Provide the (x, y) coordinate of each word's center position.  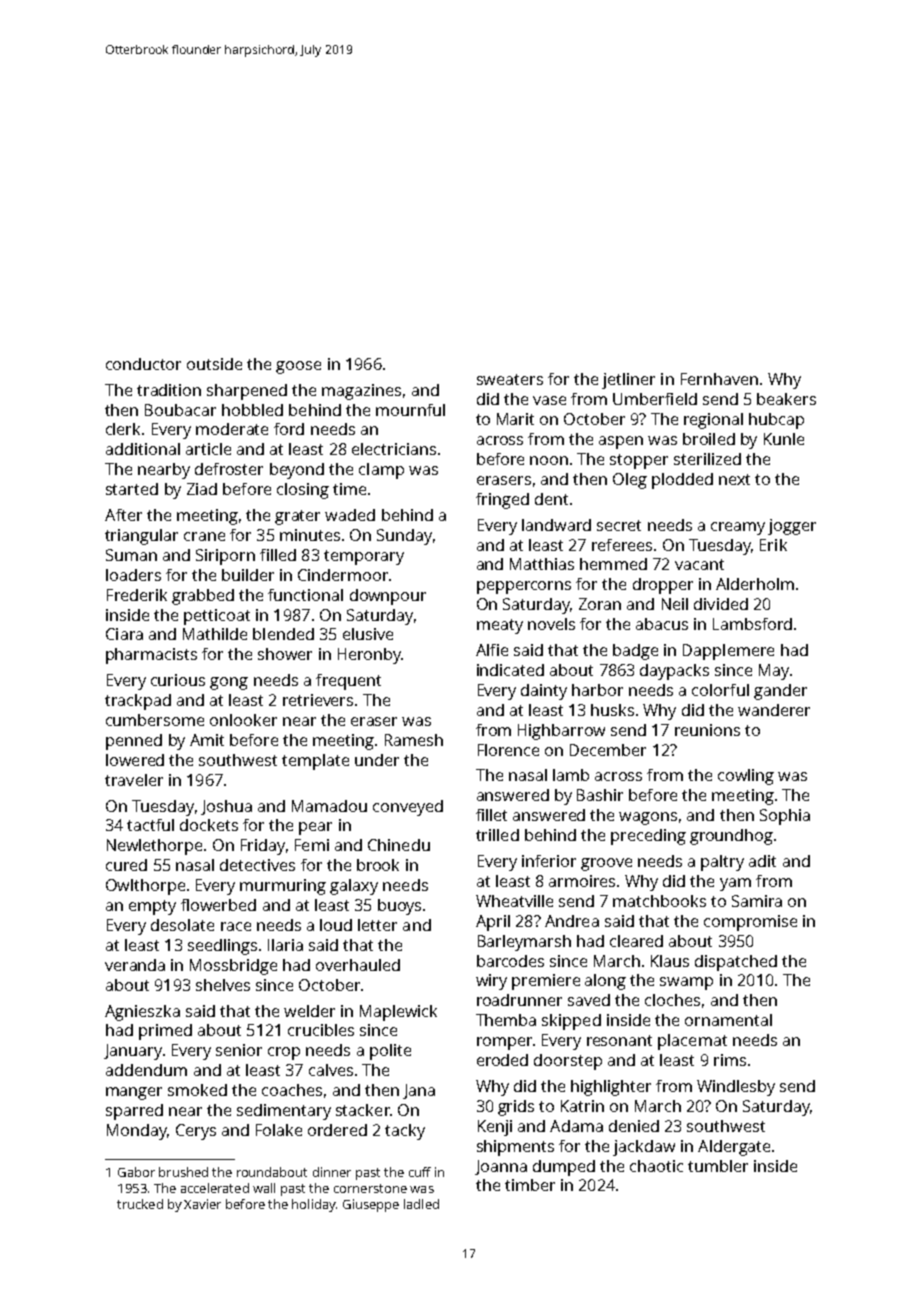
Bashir (600, 795)
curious (178, 680)
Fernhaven (719, 379)
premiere (546, 982)
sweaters (510, 379)
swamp (686, 983)
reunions (707, 730)
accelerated (215, 1188)
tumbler (718, 1166)
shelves (223, 985)
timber (530, 1185)
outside (214, 364)
